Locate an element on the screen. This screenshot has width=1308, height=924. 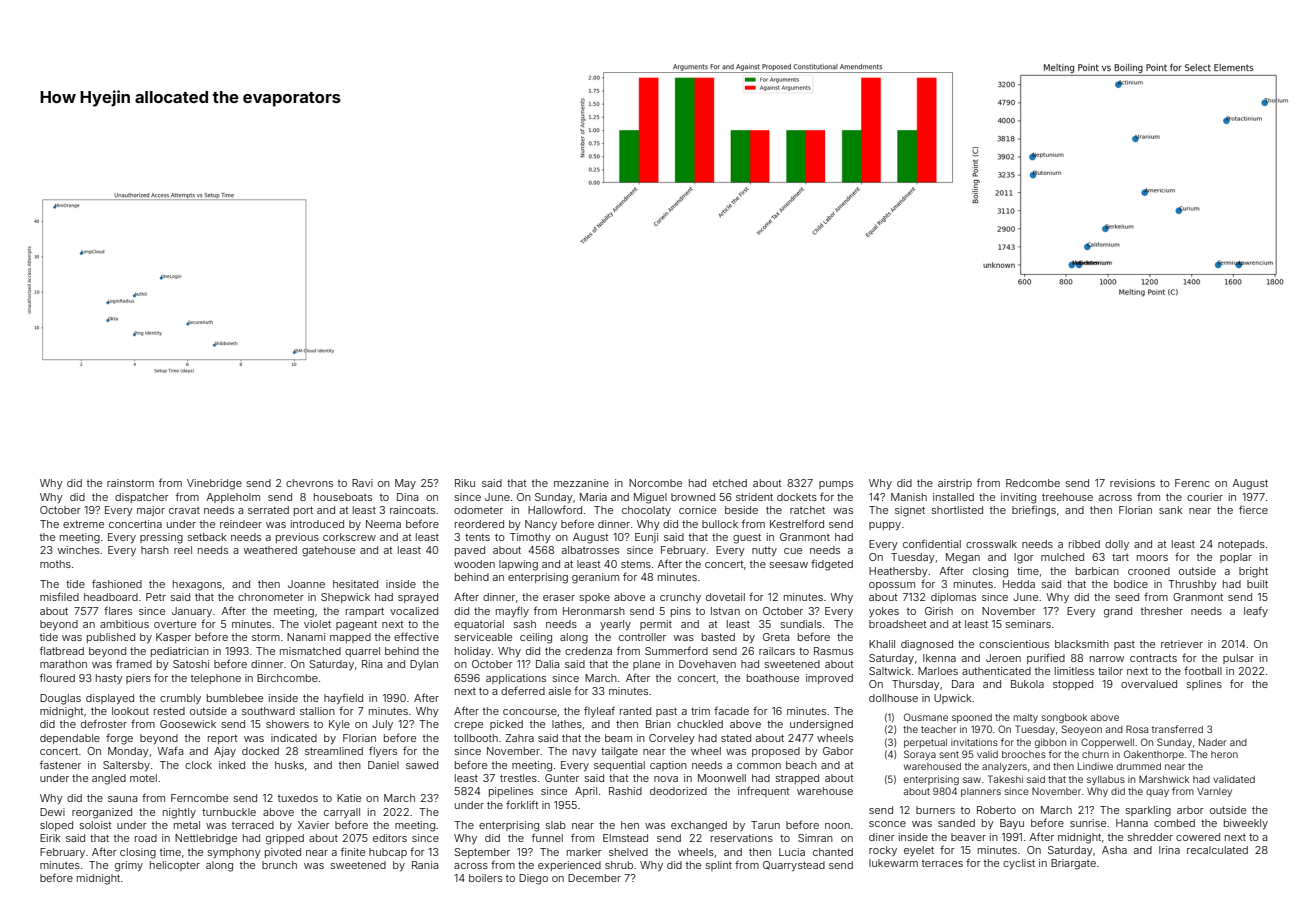
drummed is located at coordinates (1139, 766).
